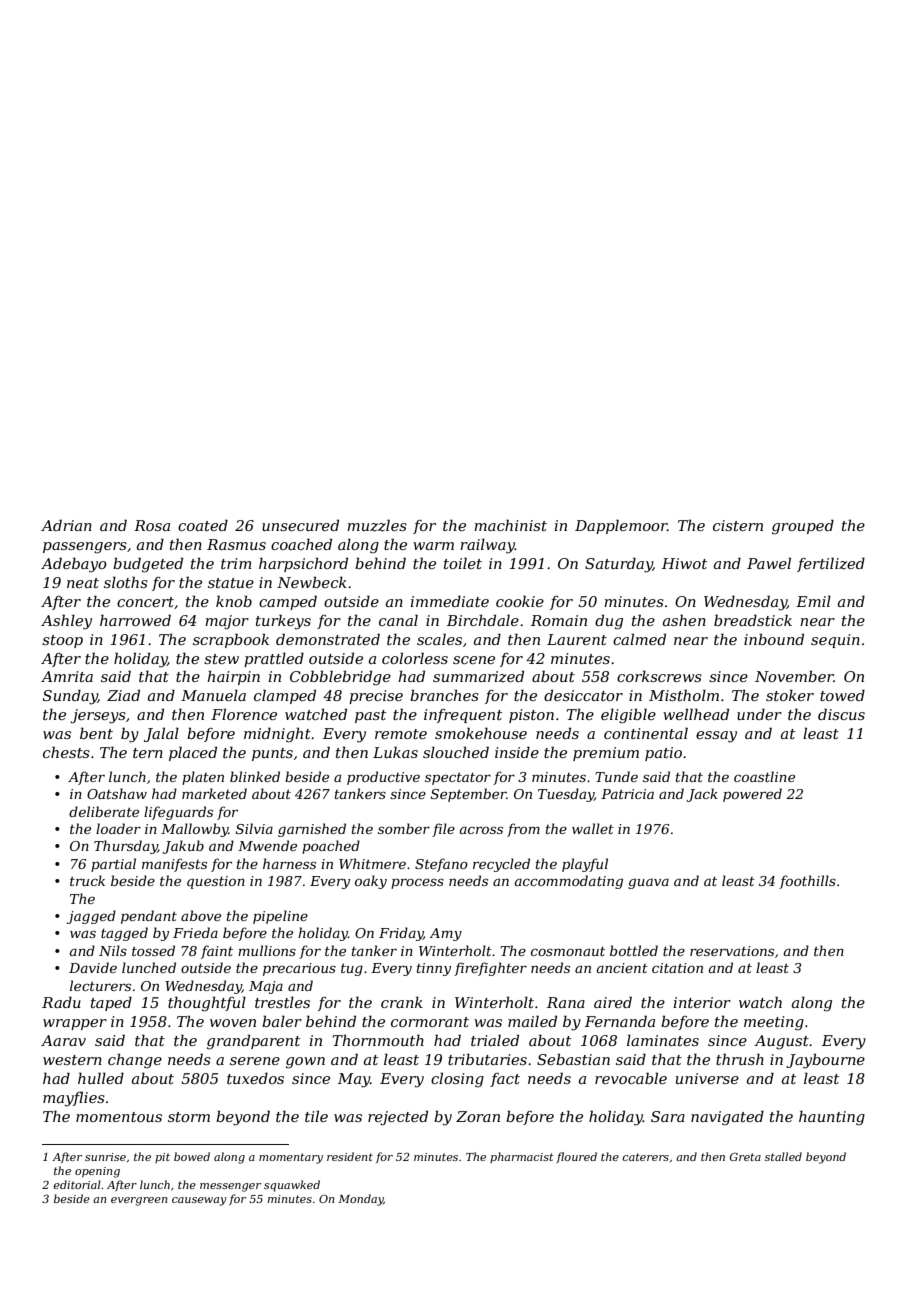  I want to click on neat, so click(83, 583).
